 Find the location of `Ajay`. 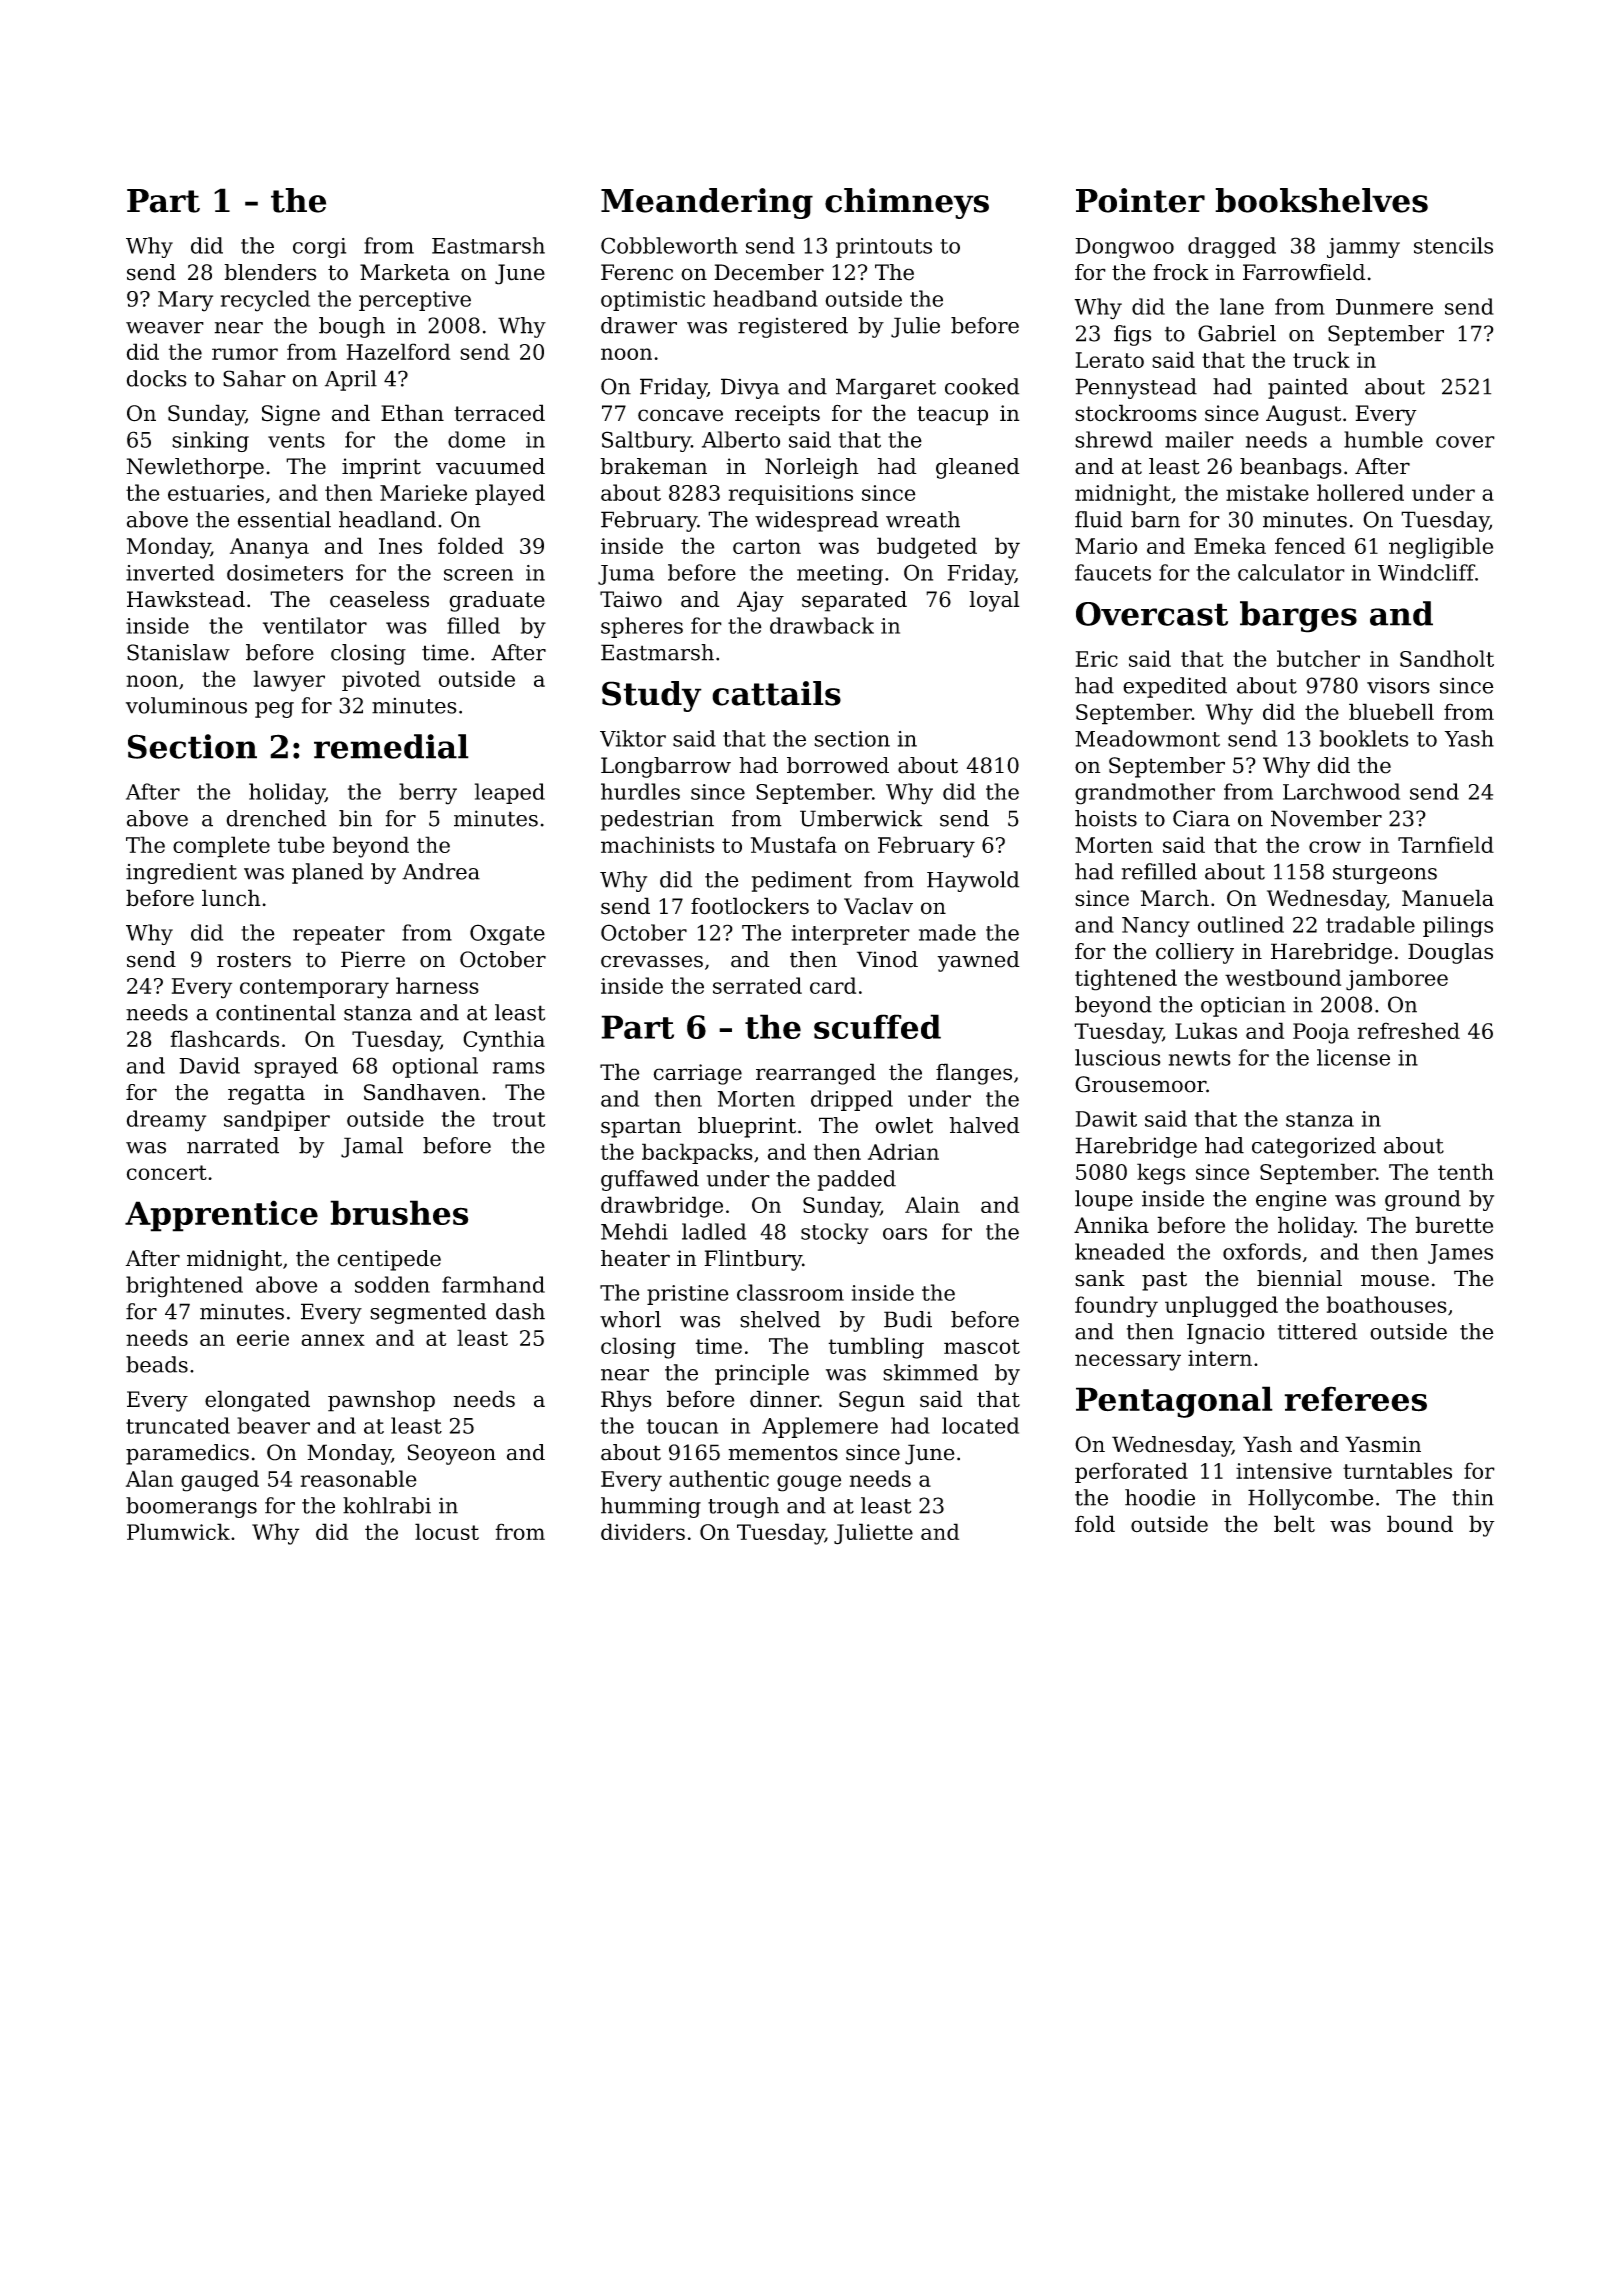

Ajay is located at coordinates (760, 601).
